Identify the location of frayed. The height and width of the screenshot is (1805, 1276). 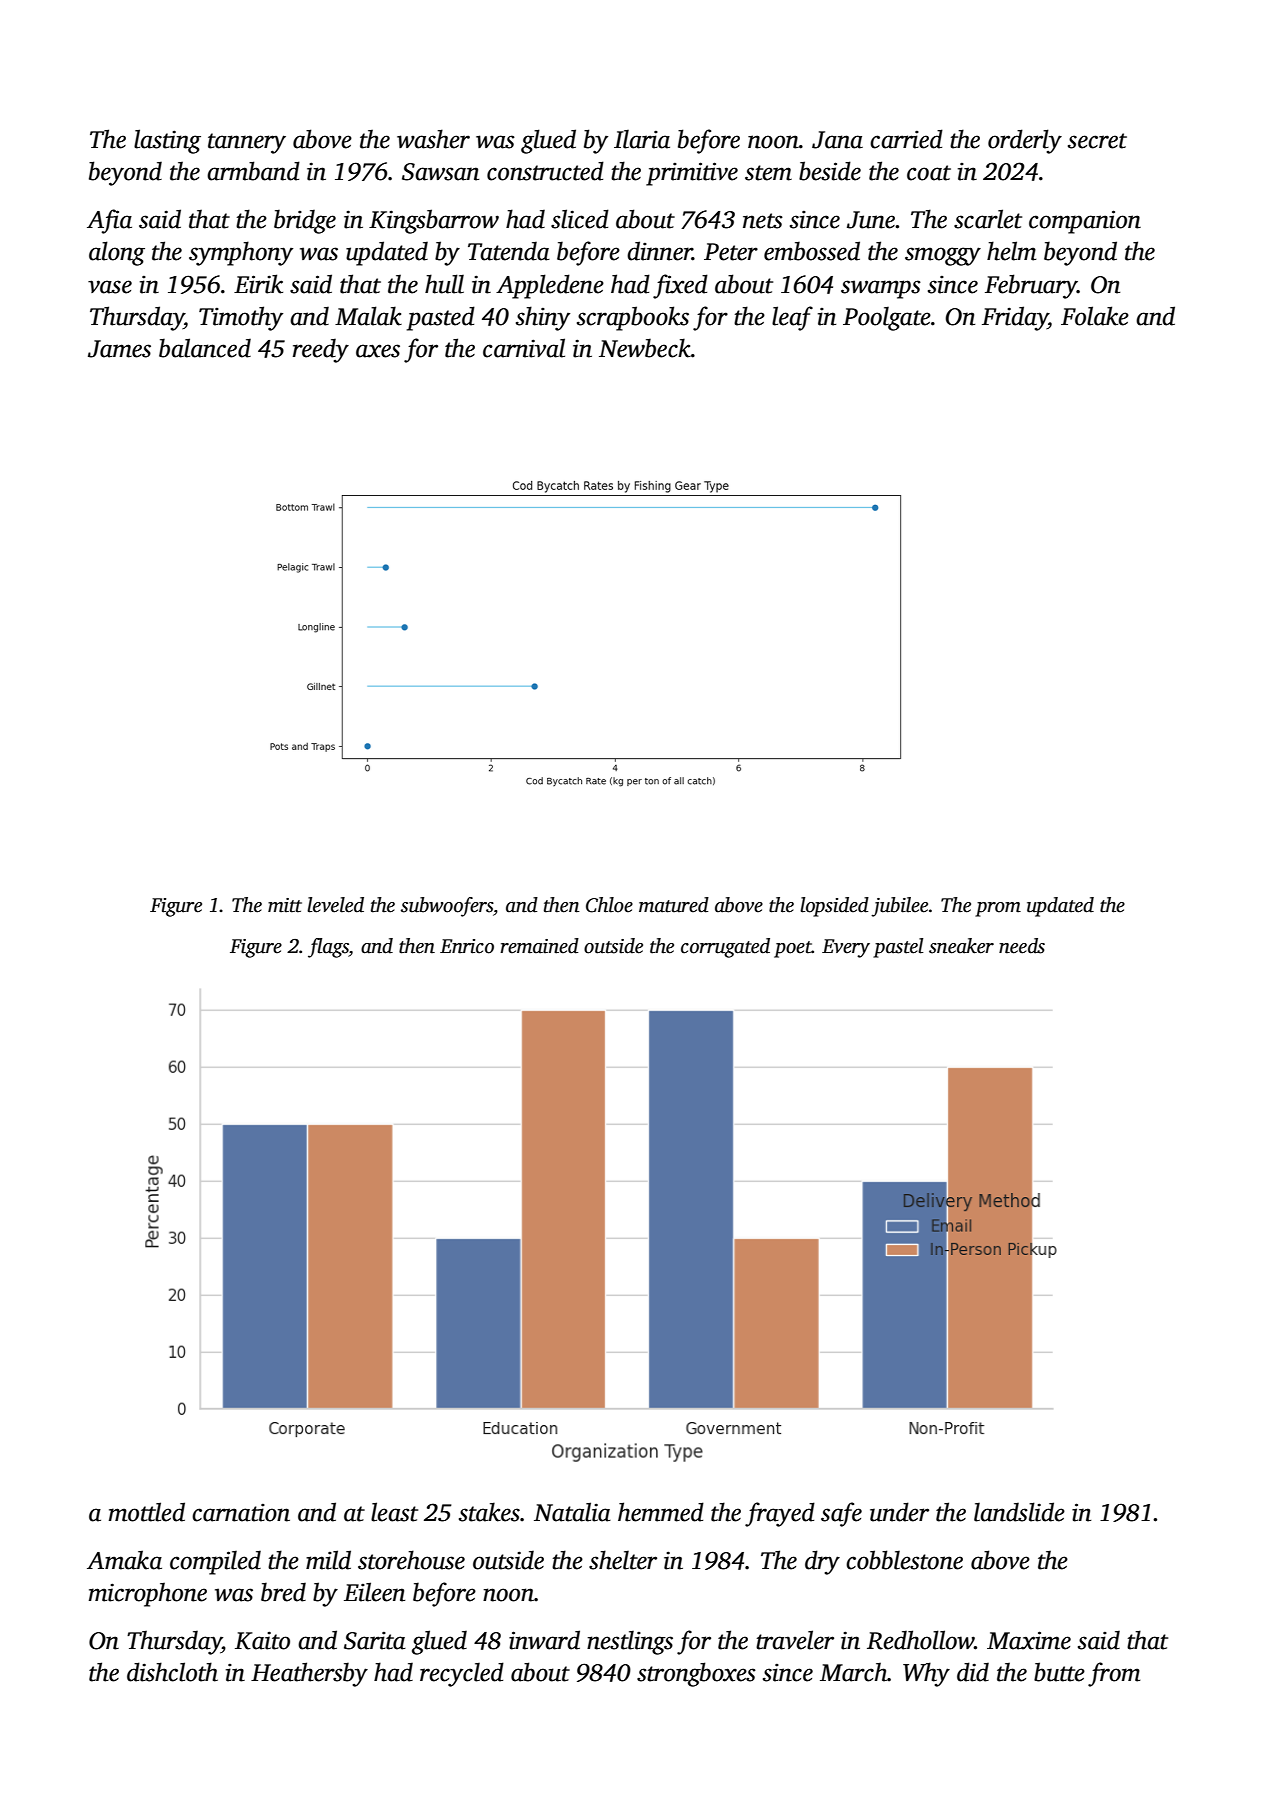
(780, 1514).
